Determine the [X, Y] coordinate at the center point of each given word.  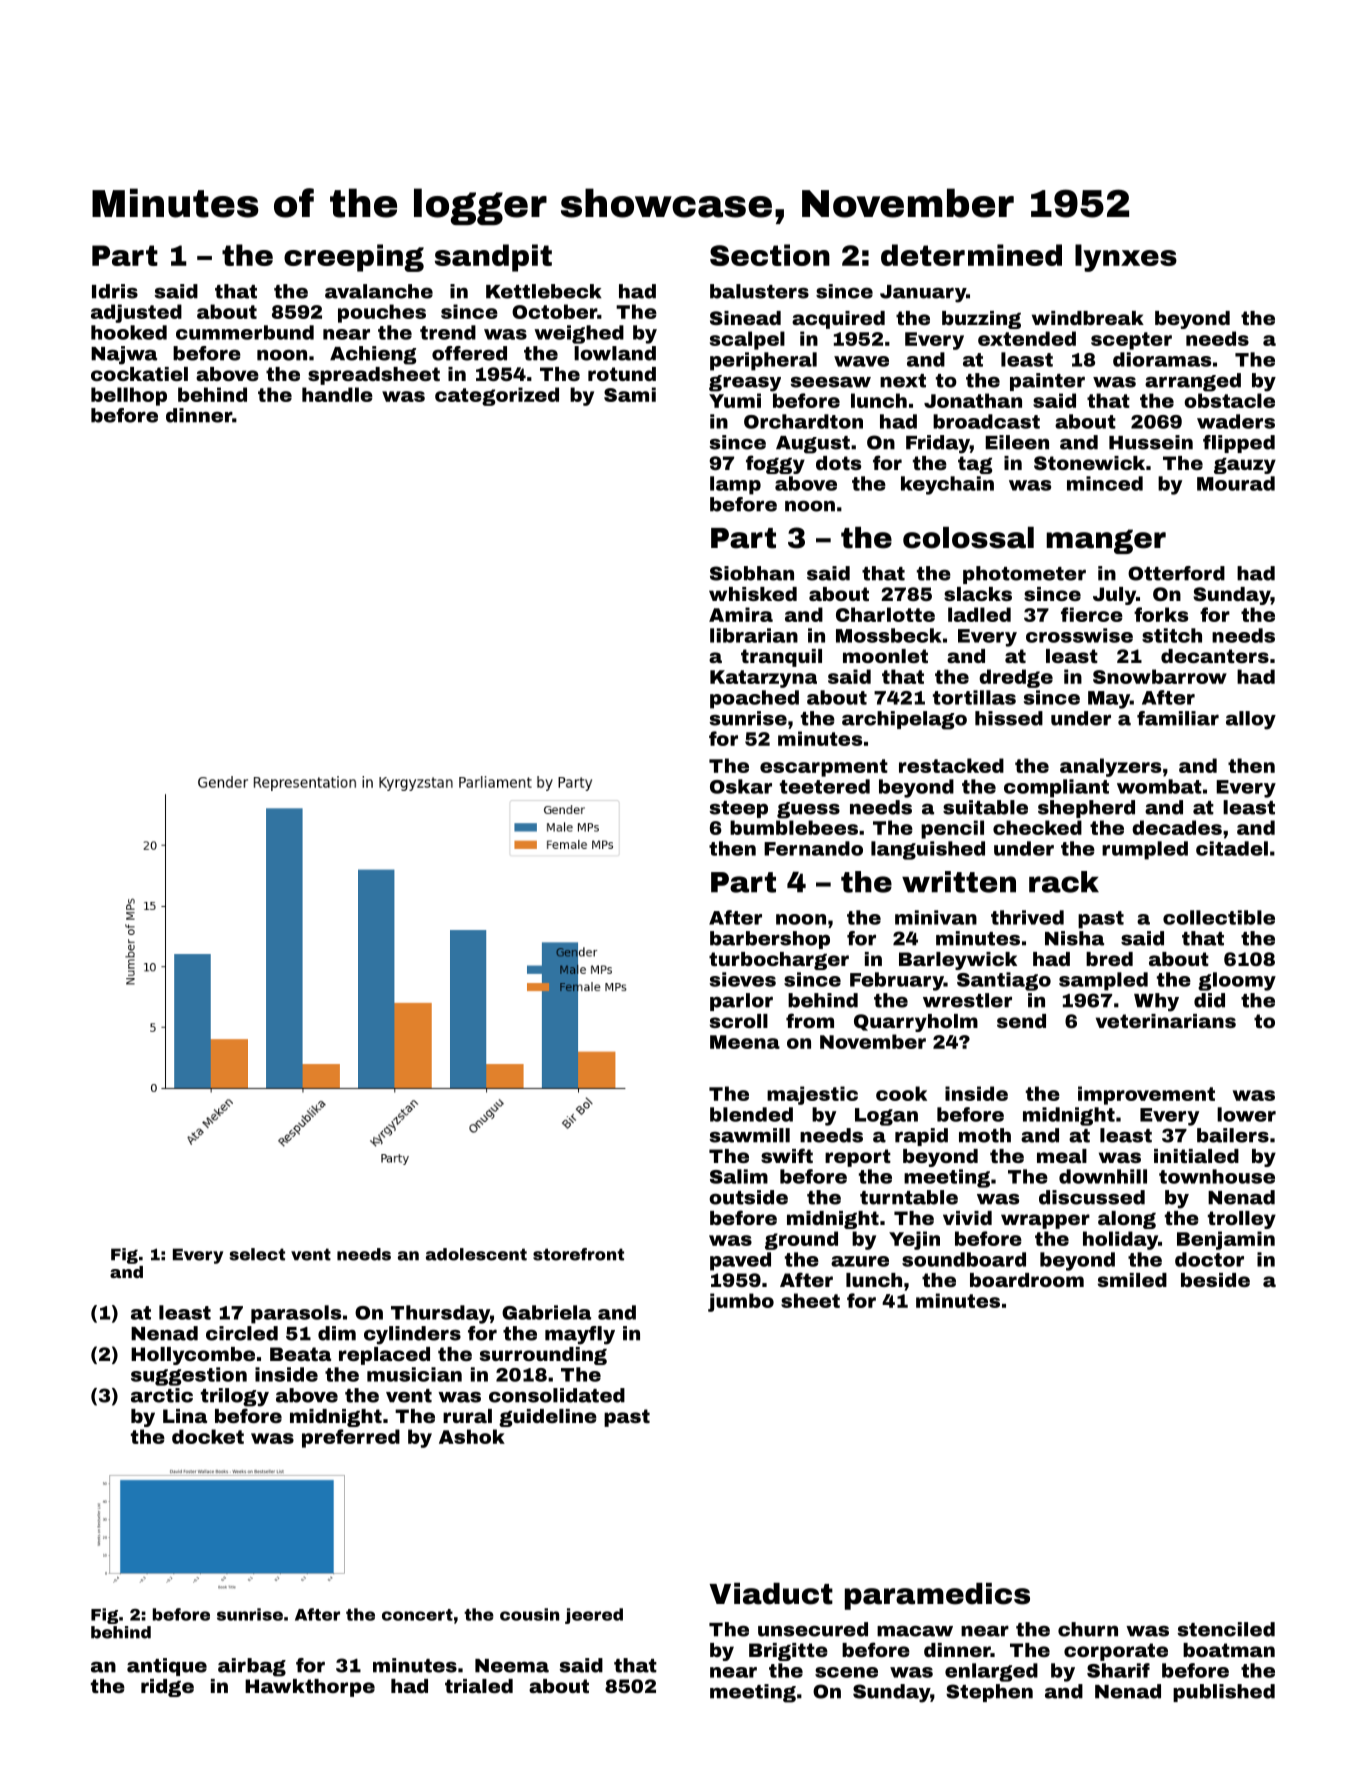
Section [770, 255]
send [1021, 1021]
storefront [578, 1254]
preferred [351, 1438]
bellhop [129, 396]
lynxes [1126, 258]
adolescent [476, 1254]
